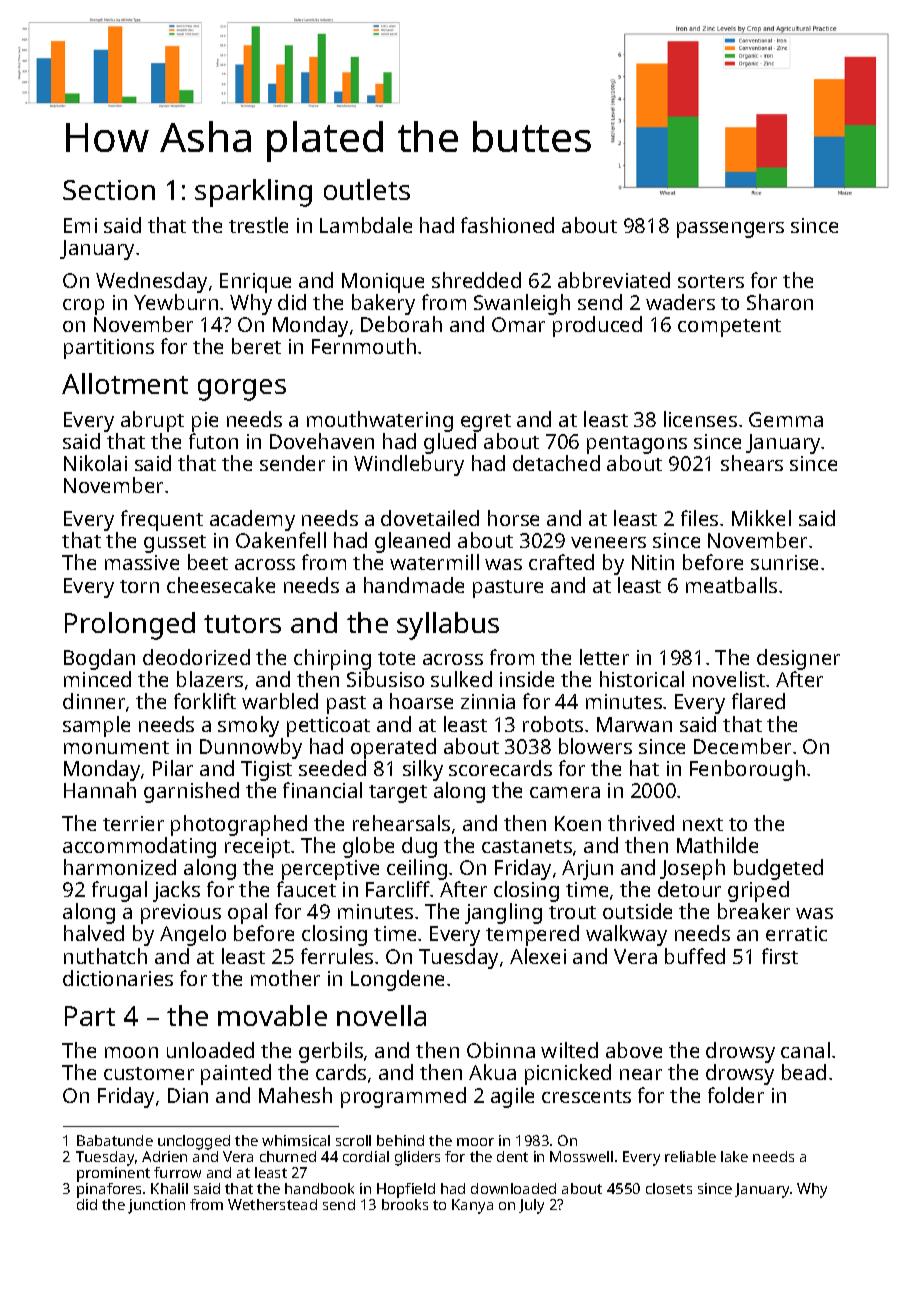 Image resolution: width=908 pixels, height=1316 pixels. What do you see at coordinates (96, 726) in the page?
I see `sample` at bounding box center [96, 726].
